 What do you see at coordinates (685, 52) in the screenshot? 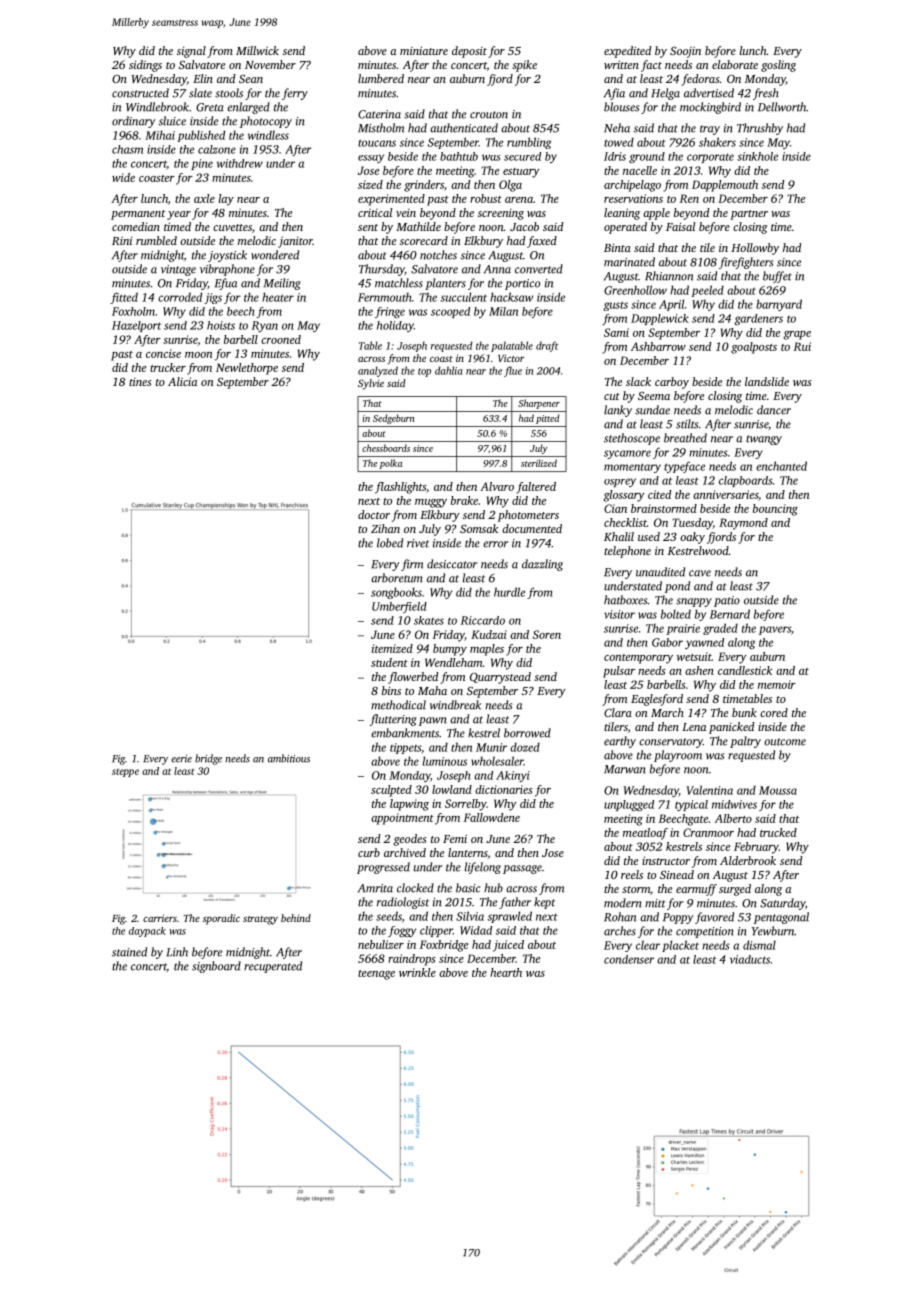
I see `Soojin` at bounding box center [685, 52].
